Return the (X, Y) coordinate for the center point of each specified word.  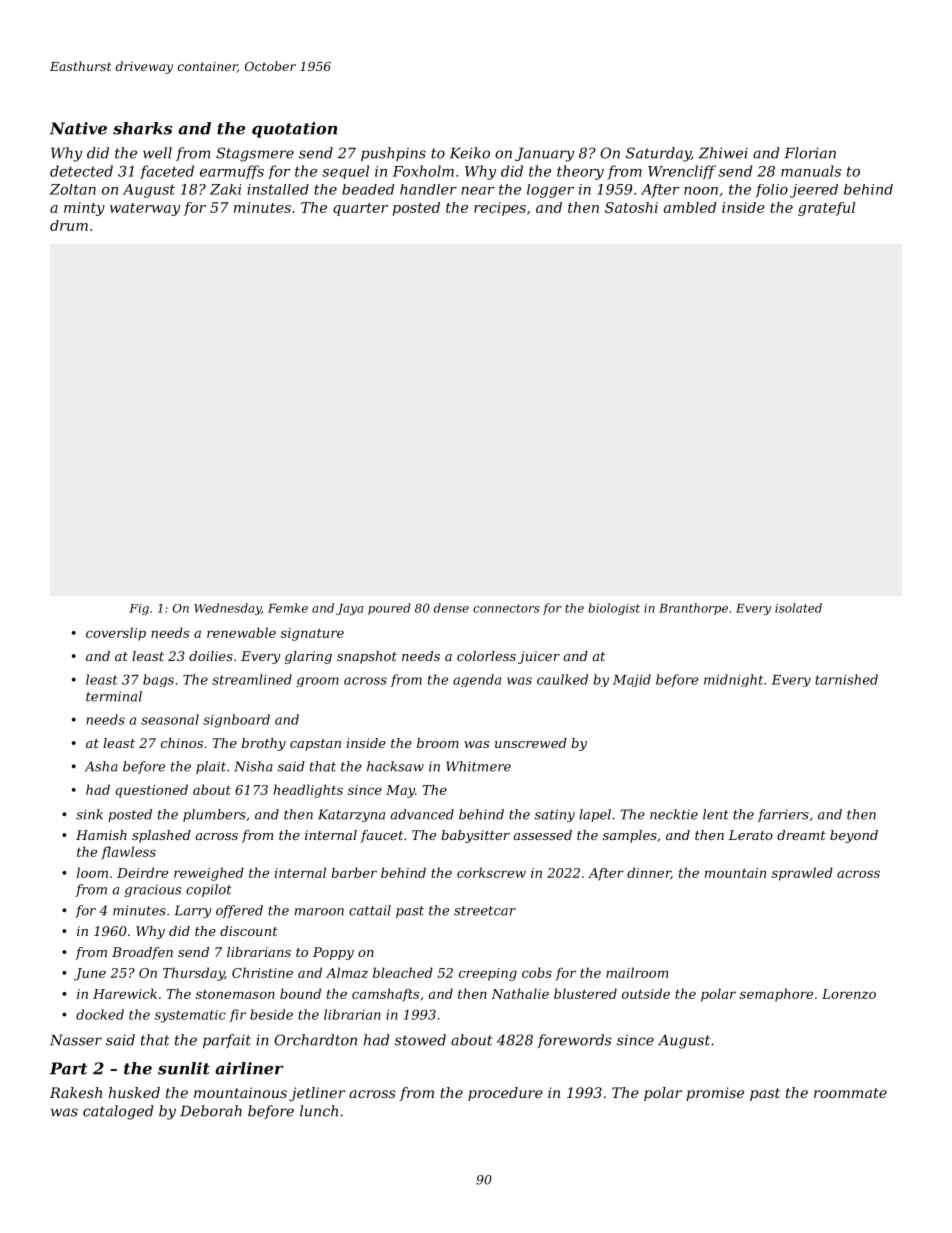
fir (238, 1015)
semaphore (776, 995)
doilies (211, 656)
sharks (143, 128)
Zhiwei (723, 153)
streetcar (485, 911)
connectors (506, 608)
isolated (798, 608)
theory (580, 172)
